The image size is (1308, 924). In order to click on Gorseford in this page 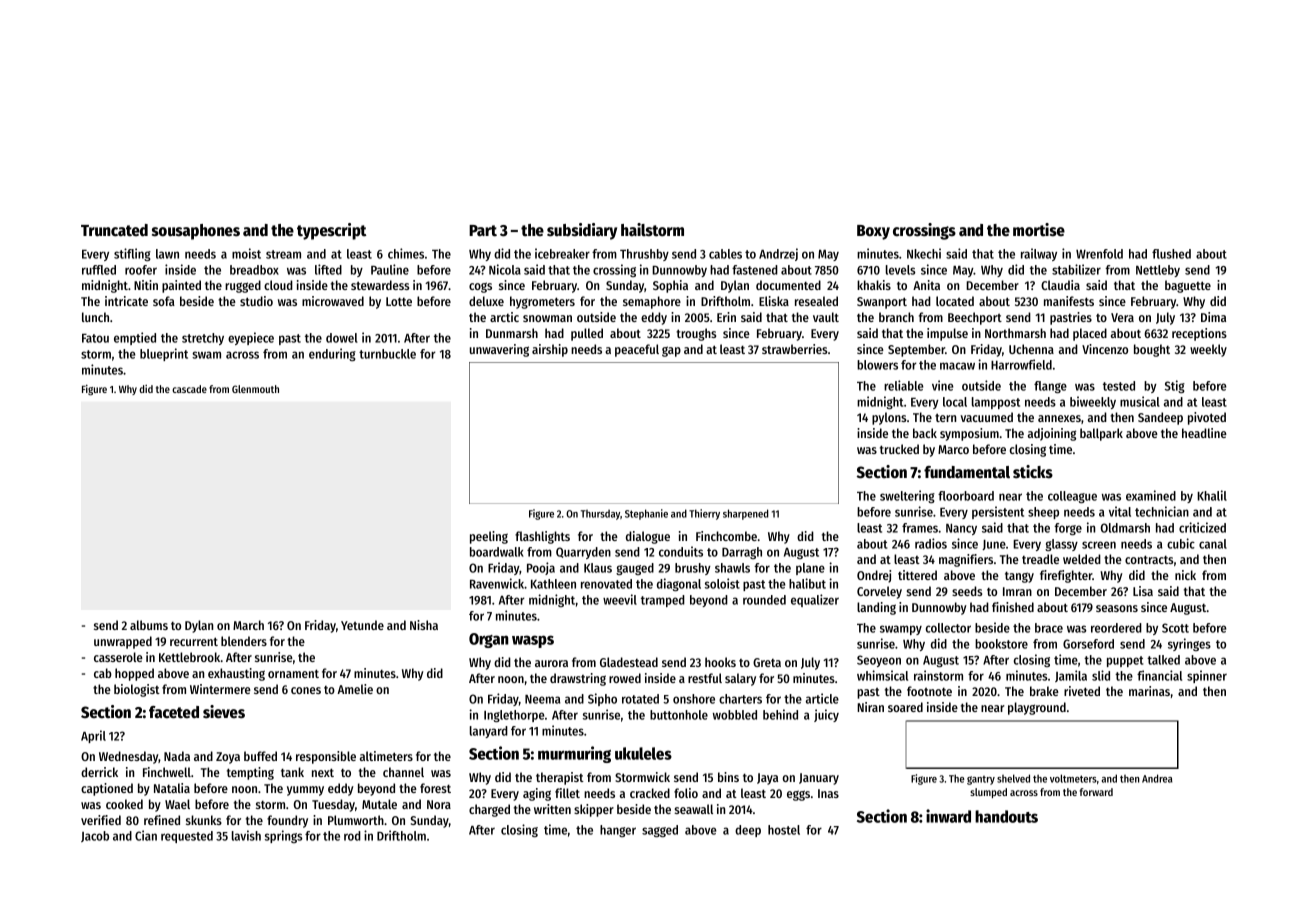, I will do `click(1088, 644)`.
